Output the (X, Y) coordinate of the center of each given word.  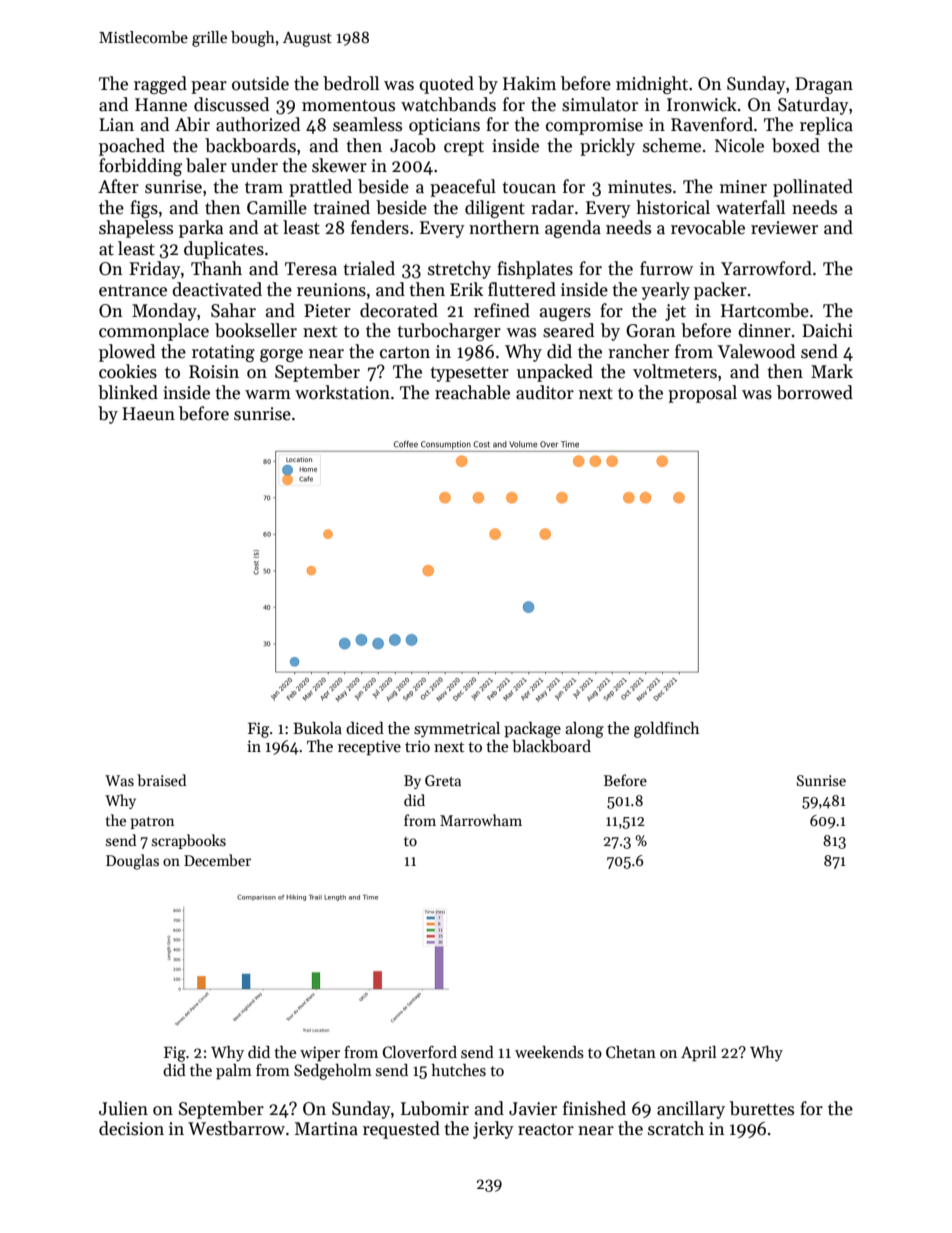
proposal (702, 394)
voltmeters (675, 371)
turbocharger (449, 332)
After (118, 186)
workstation (342, 392)
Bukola (317, 728)
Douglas (132, 862)
